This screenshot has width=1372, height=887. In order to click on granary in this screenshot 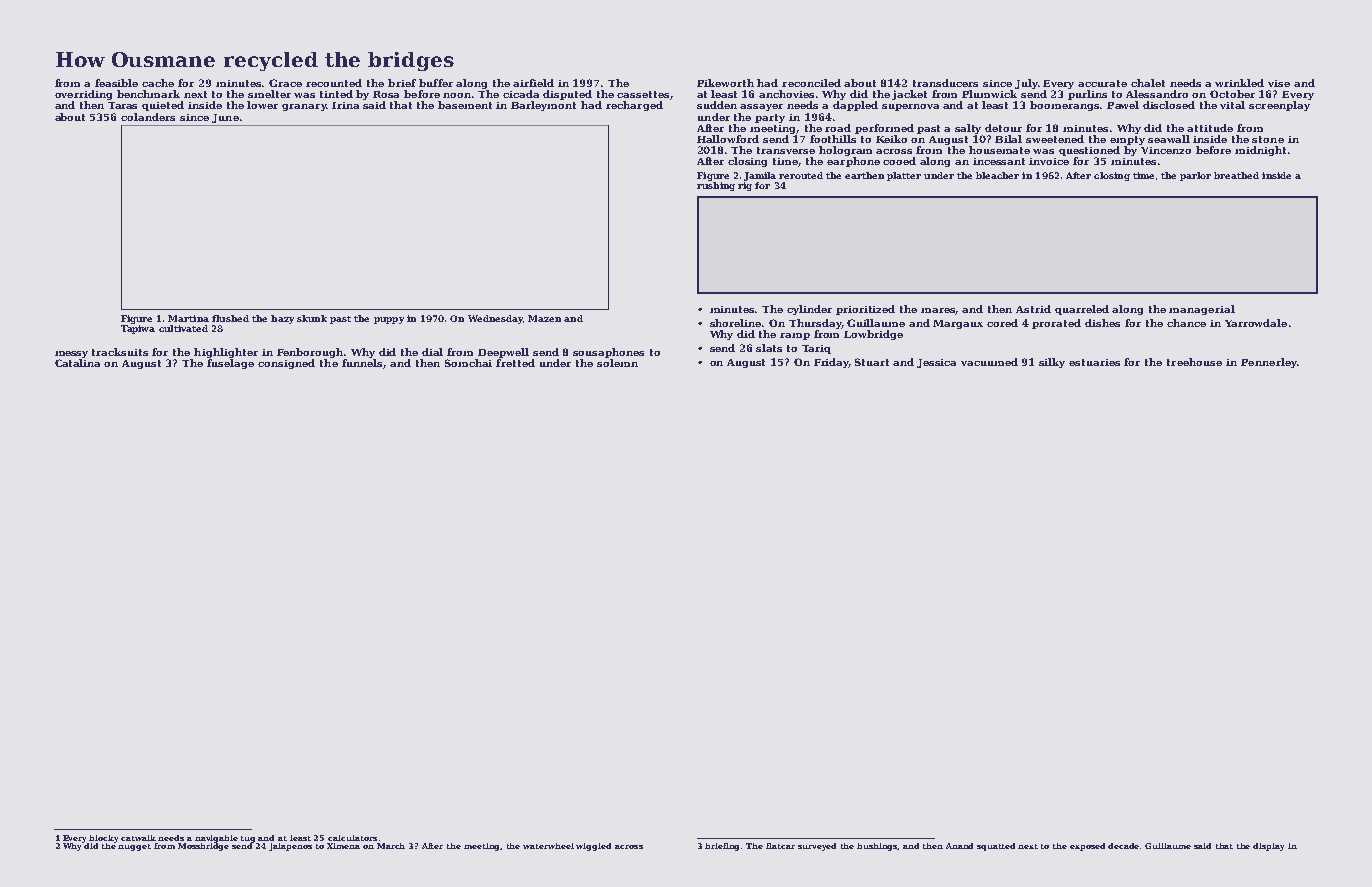, I will do `click(304, 107)`.
